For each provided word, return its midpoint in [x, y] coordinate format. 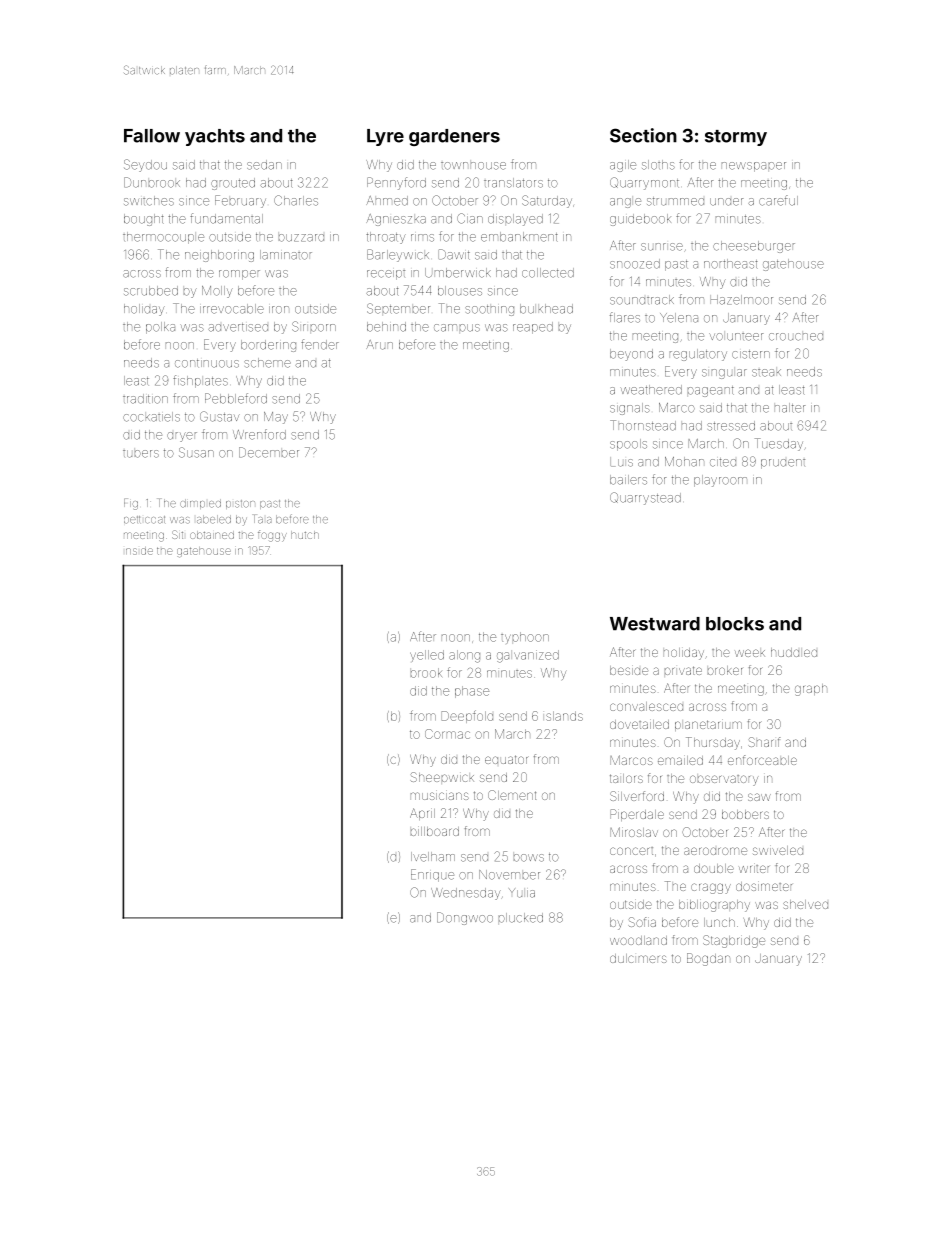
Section [643, 135]
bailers [628, 480]
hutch [305, 535]
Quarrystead [645, 498]
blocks [735, 624]
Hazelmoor [741, 300]
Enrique [432, 875]
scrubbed [151, 291]
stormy [736, 138]
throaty [386, 238]
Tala [262, 519]
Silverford [637, 796]
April [422, 814]
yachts [215, 137]
